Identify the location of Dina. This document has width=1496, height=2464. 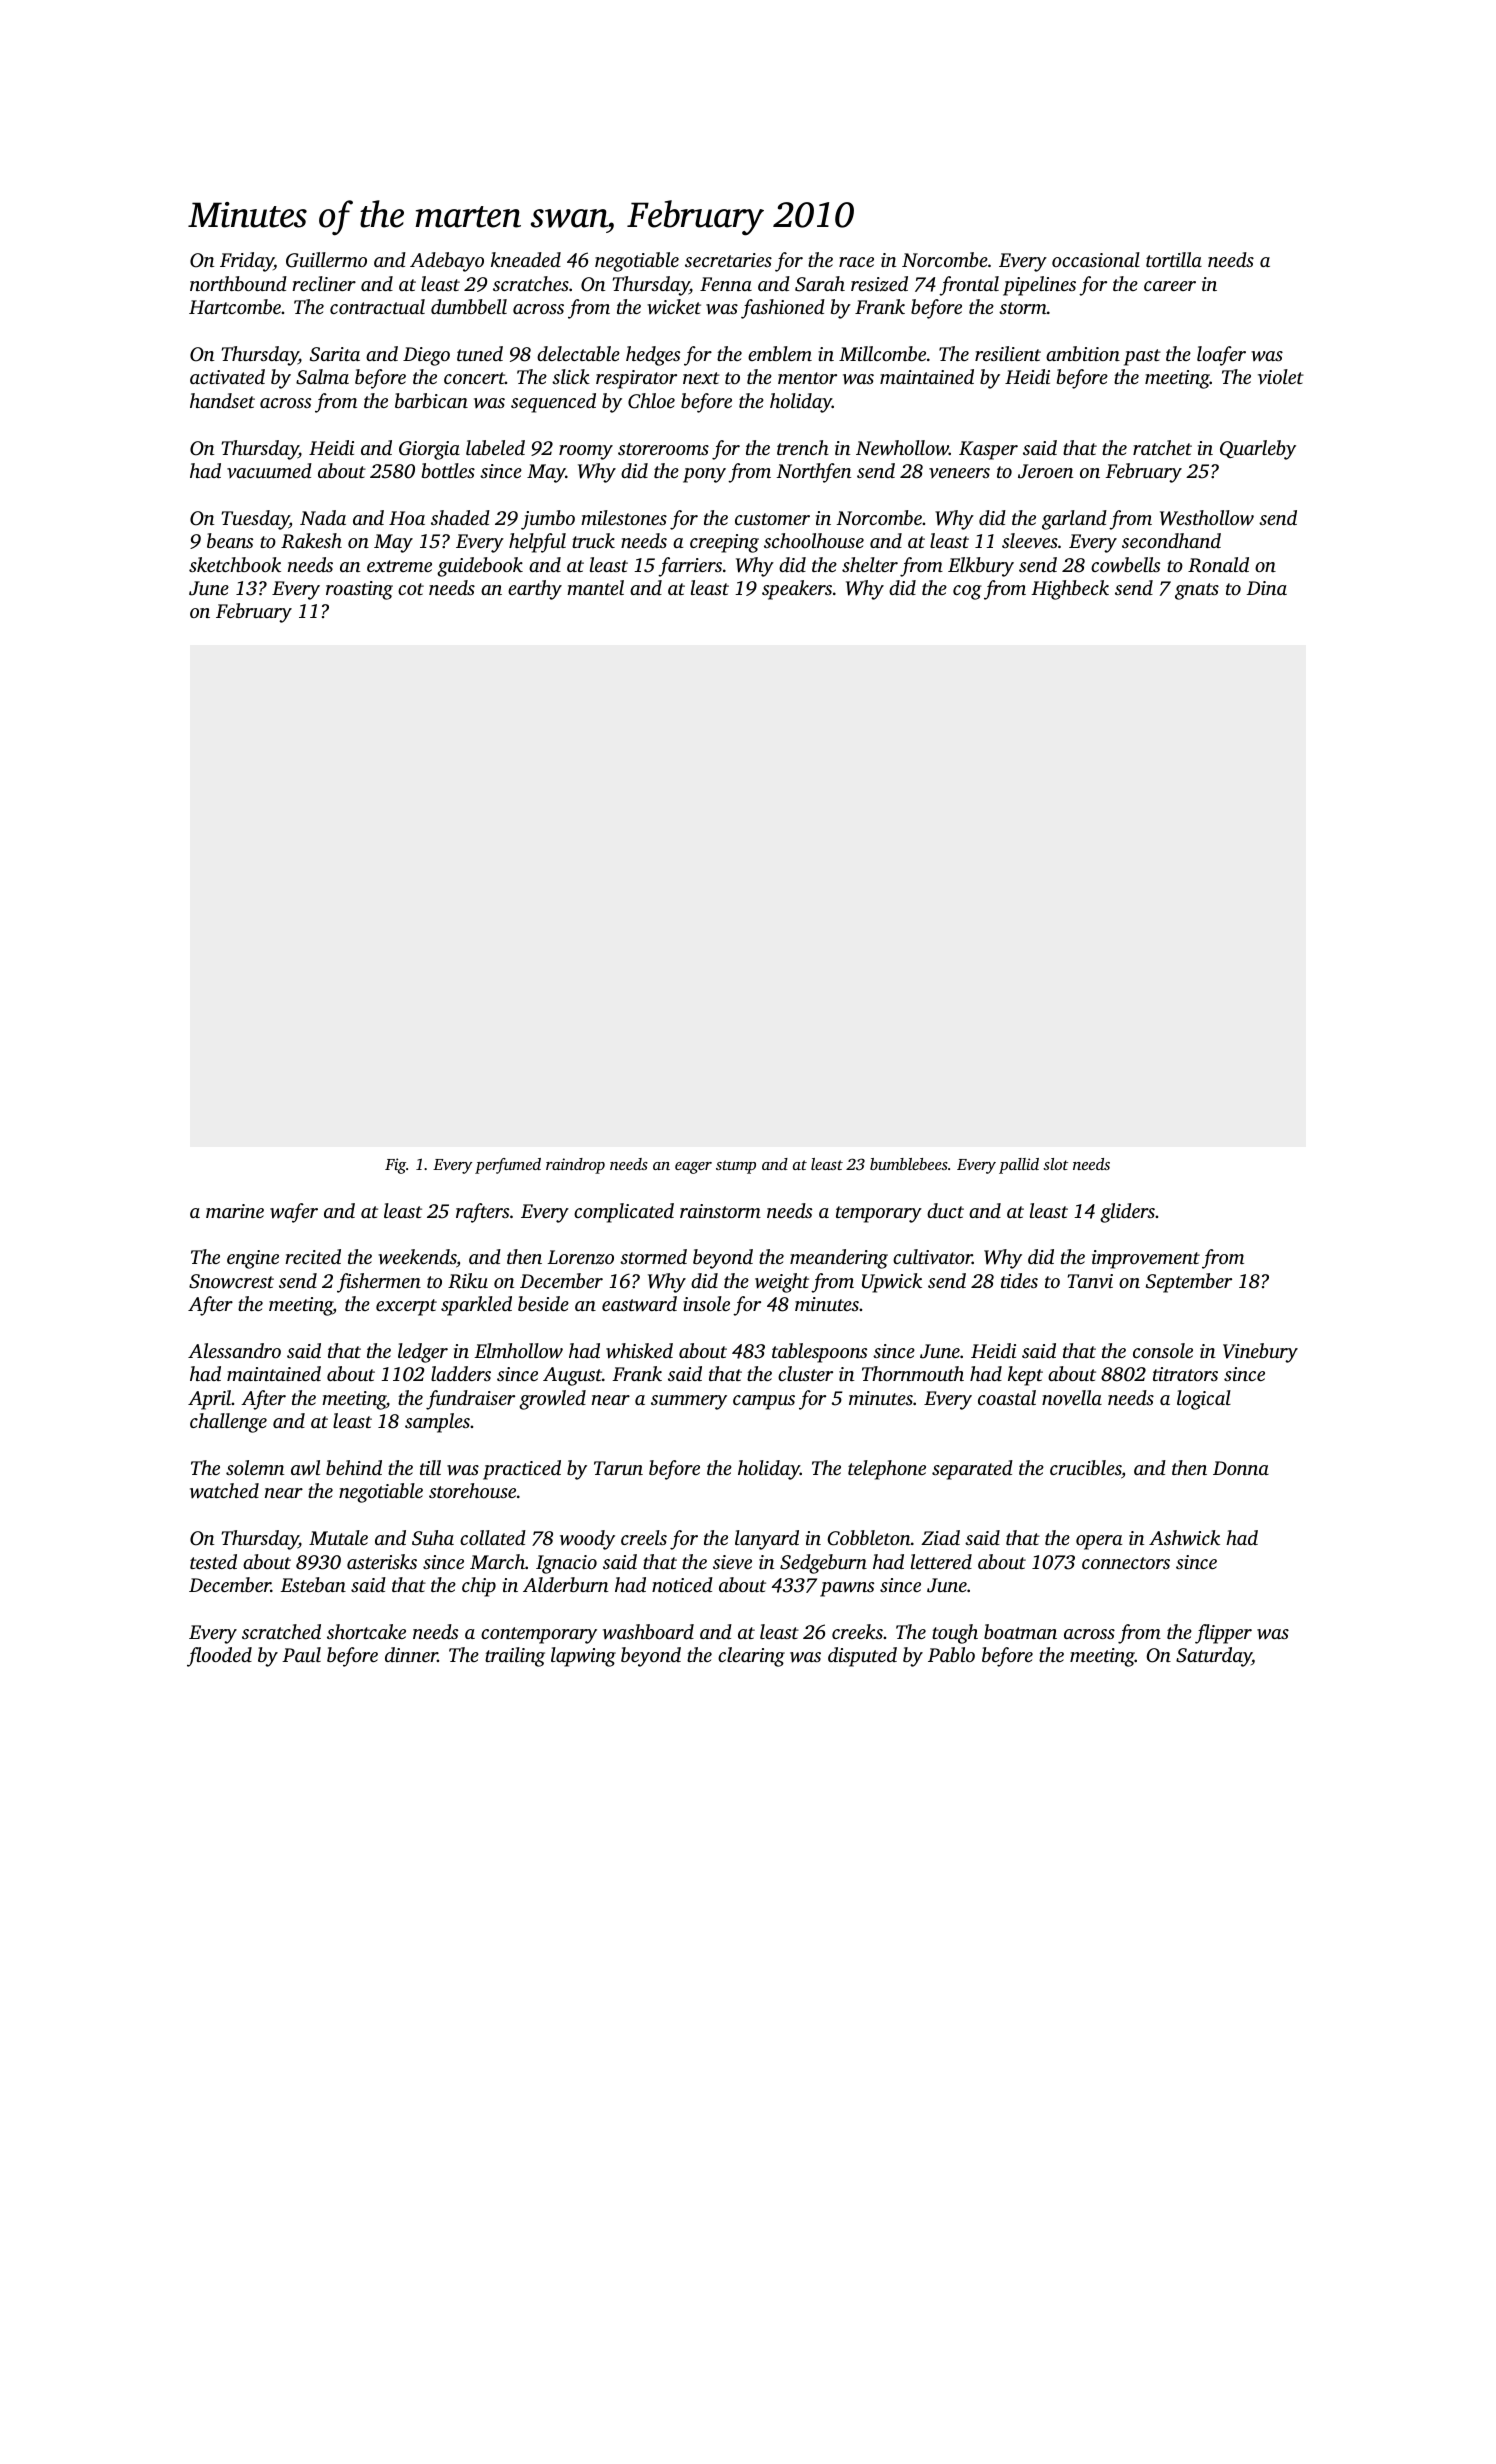
(1266, 588).
